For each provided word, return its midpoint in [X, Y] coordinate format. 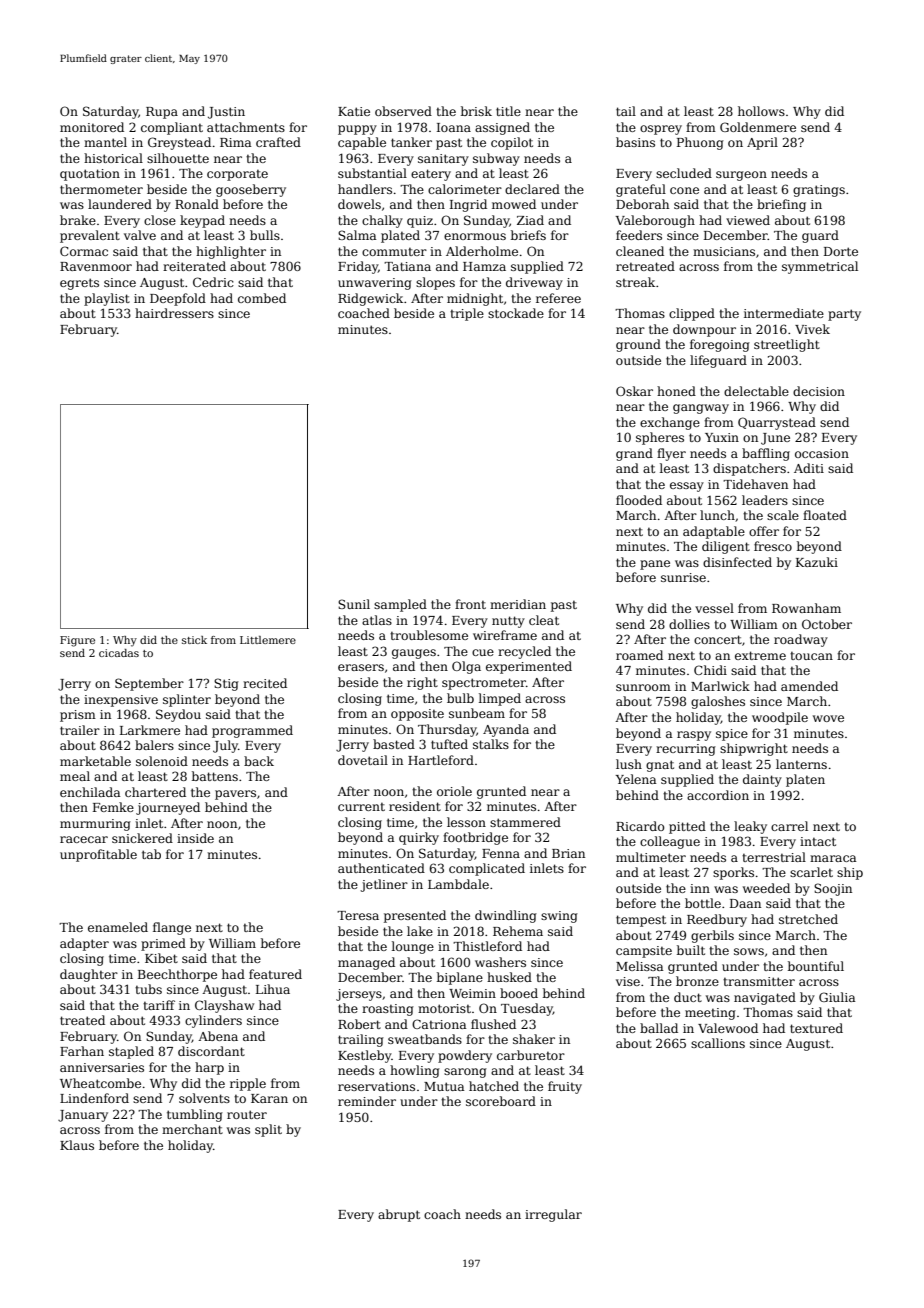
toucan [811, 656]
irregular [553, 1215]
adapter [84, 944]
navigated [765, 998]
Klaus [77, 1145]
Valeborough [655, 221]
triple [467, 314]
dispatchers [749, 469]
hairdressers [174, 313]
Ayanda [506, 730]
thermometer [101, 189]
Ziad [530, 220]
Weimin [472, 993]
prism [78, 716]
